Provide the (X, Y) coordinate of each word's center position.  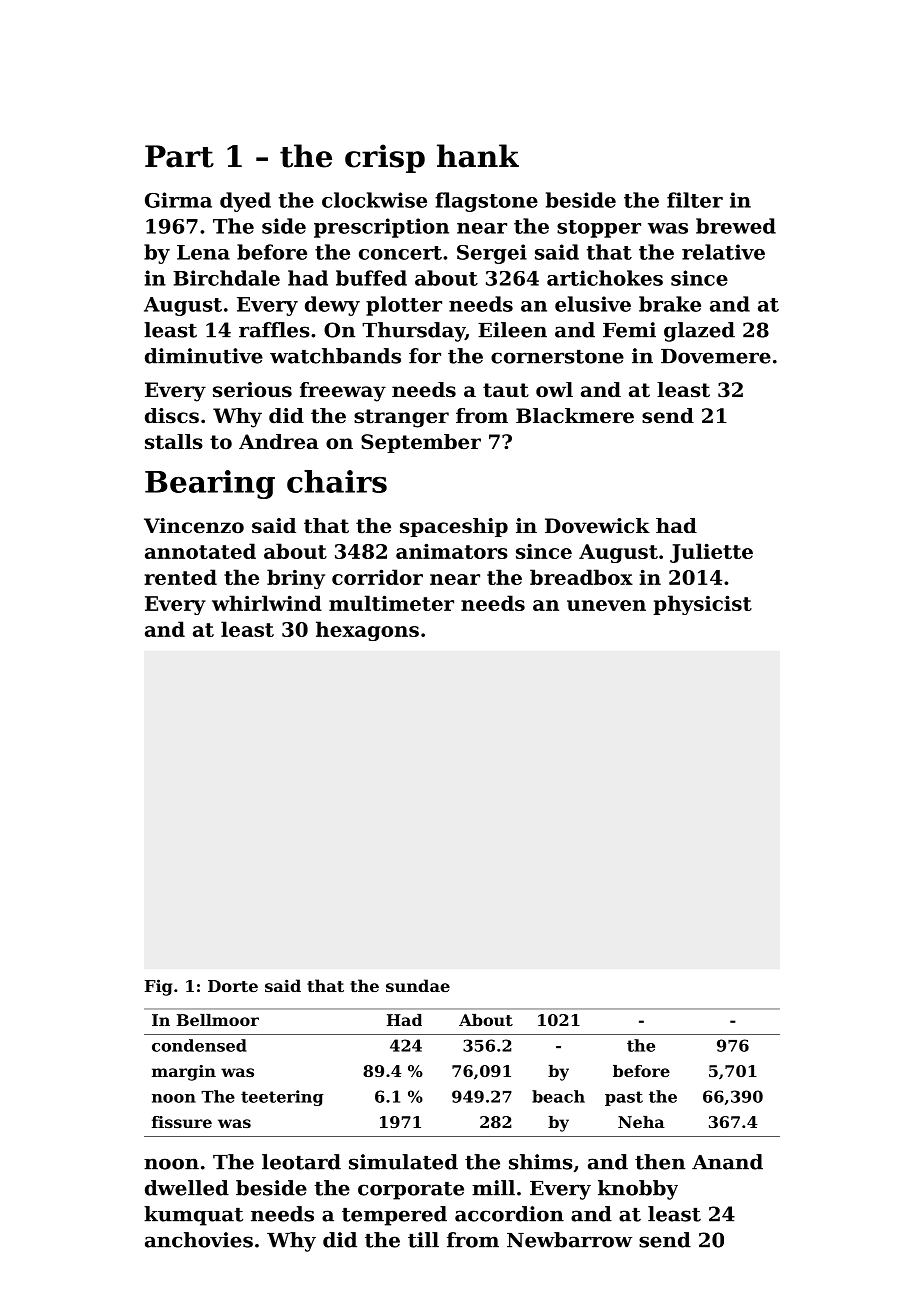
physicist (702, 605)
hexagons (367, 631)
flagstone (486, 202)
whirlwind (267, 603)
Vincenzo (194, 526)
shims (541, 1162)
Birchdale (226, 278)
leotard (301, 1162)
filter (695, 200)
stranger (401, 418)
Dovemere (716, 356)
